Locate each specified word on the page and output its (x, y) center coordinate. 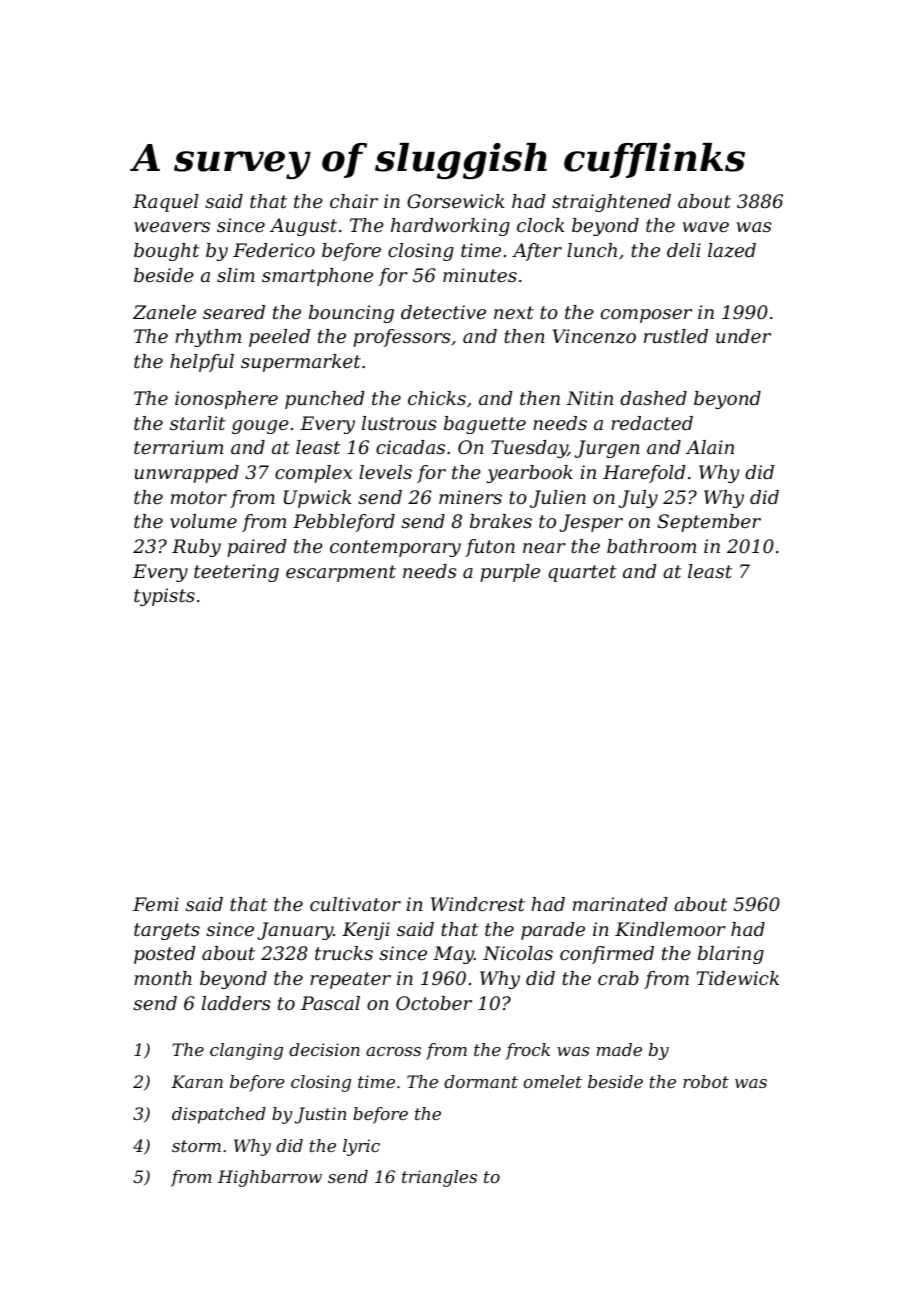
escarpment (341, 573)
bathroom (651, 546)
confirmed (607, 955)
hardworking (450, 227)
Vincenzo (594, 336)
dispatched (219, 1115)
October (434, 1003)
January (295, 931)
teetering (236, 573)
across (393, 1051)
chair (354, 201)
